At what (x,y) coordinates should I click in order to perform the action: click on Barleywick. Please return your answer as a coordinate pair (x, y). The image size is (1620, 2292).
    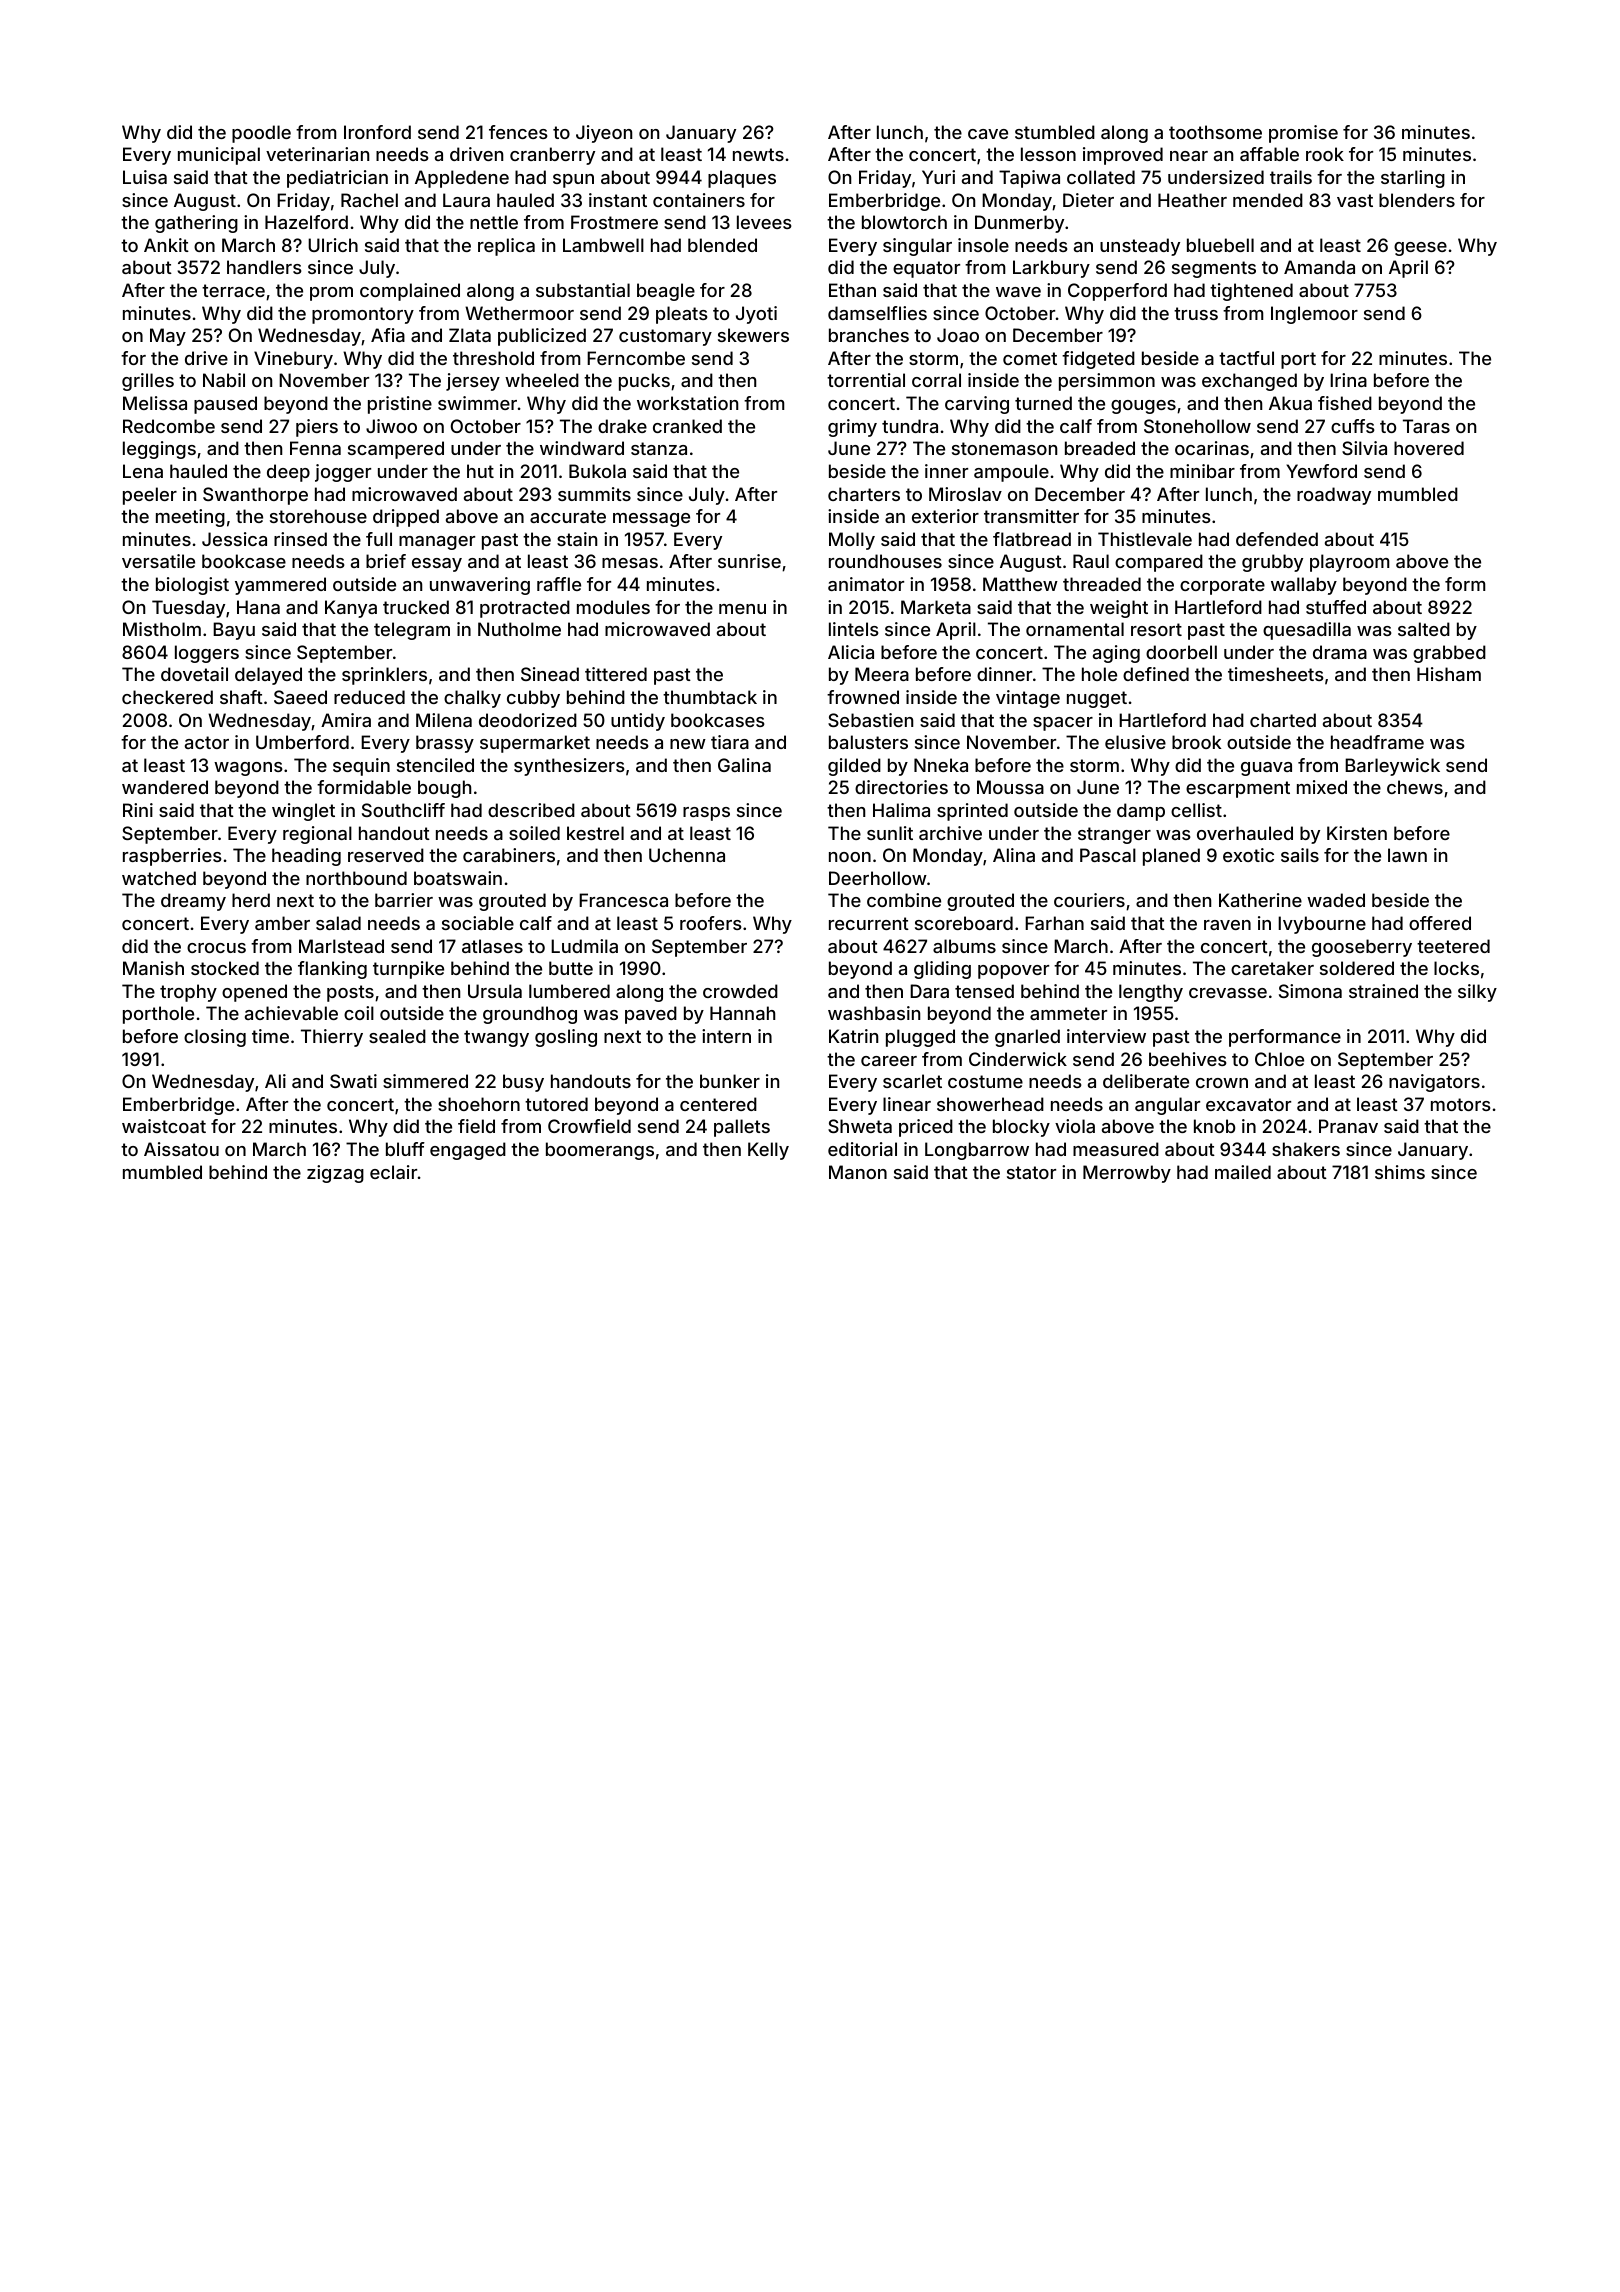
    Looking at the image, I should click on (1392, 767).
